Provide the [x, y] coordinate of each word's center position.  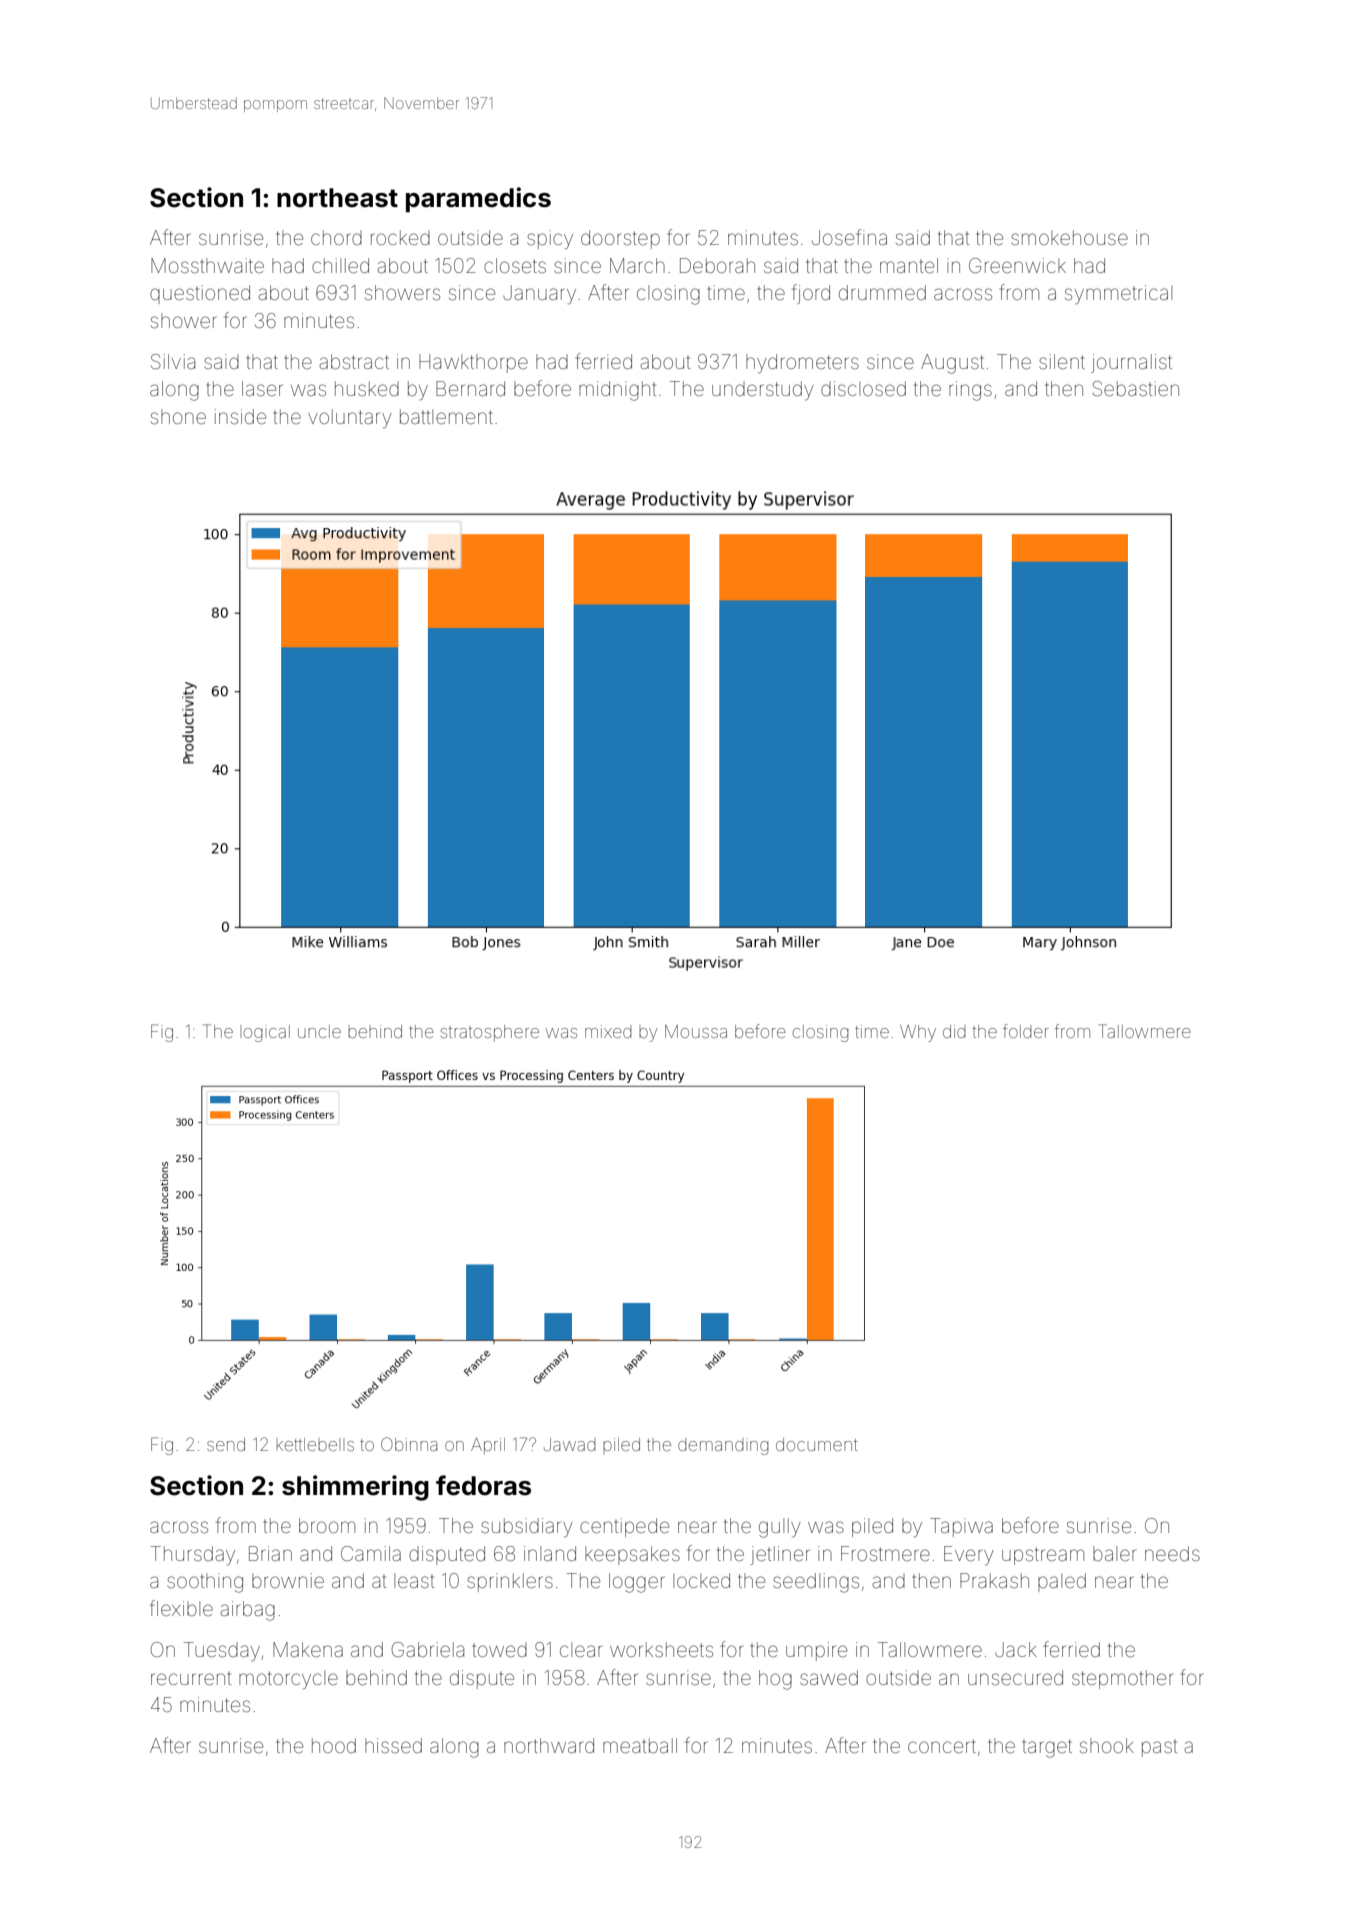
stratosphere [490, 1033]
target [1047, 1748]
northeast [337, 198]
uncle [319, 1031]
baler [1114, 1553]
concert [942, 1746]
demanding [723, 1446]
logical [267, 1033]
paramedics [478, 200]
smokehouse [1069, 237]
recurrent [191, 1678]
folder [1026, 1031]
